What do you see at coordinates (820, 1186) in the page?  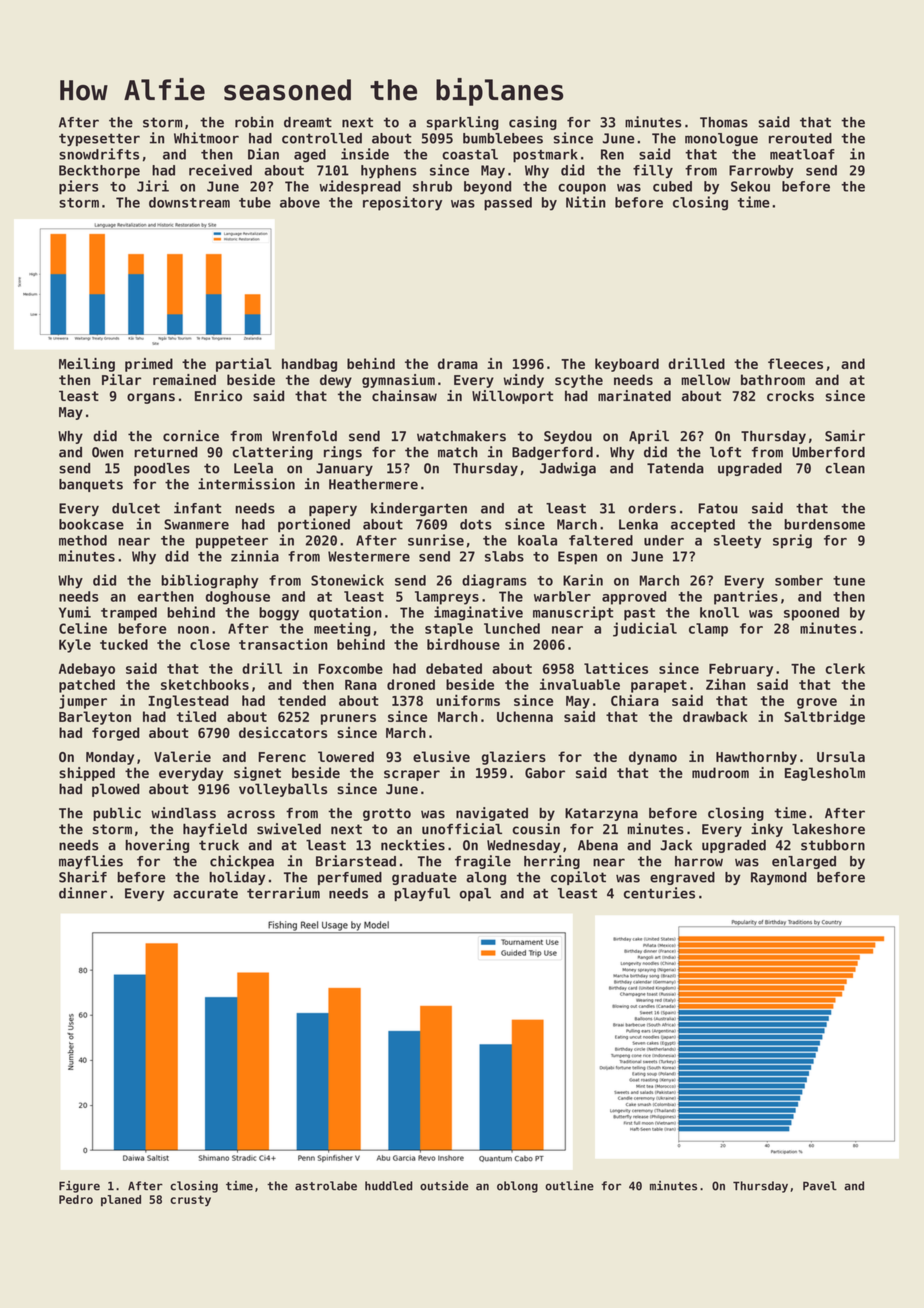 I see `Pavel` at bounding box center [820, 1186].
